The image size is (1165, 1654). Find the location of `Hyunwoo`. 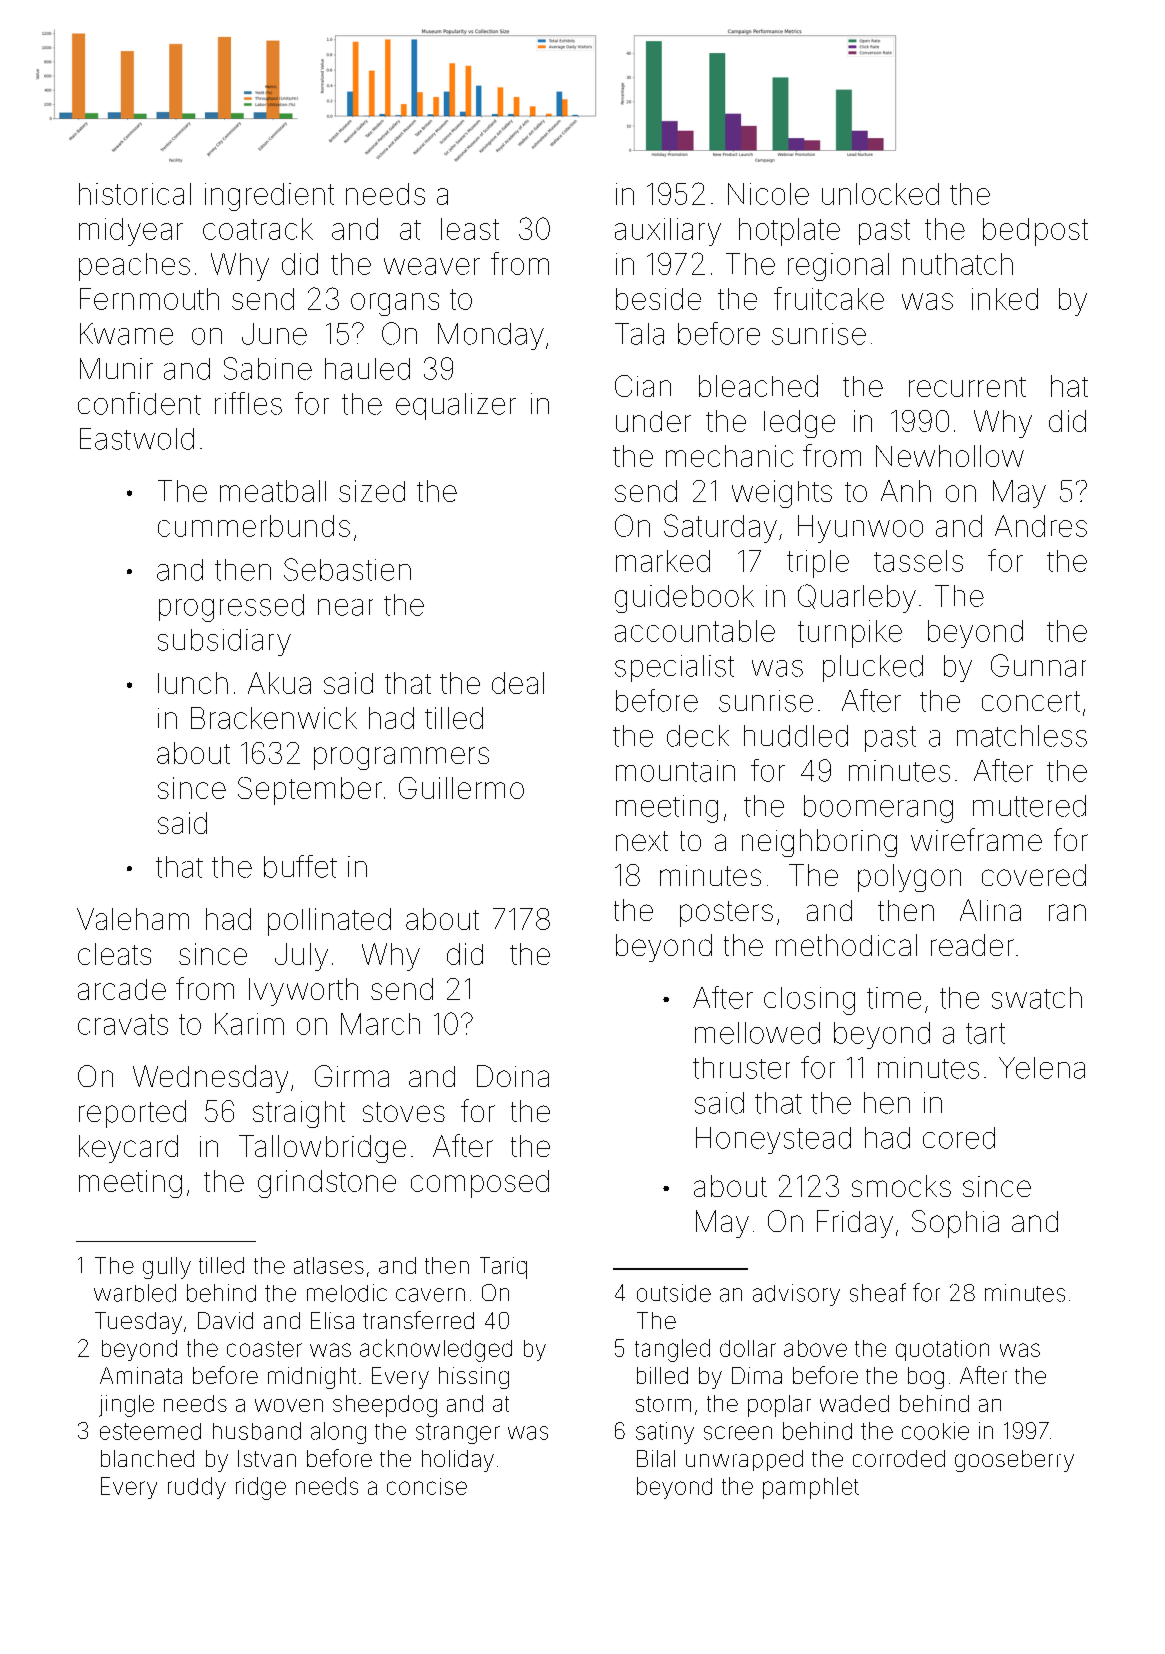

Hyunwoo is located at coordinates (860, 529).
